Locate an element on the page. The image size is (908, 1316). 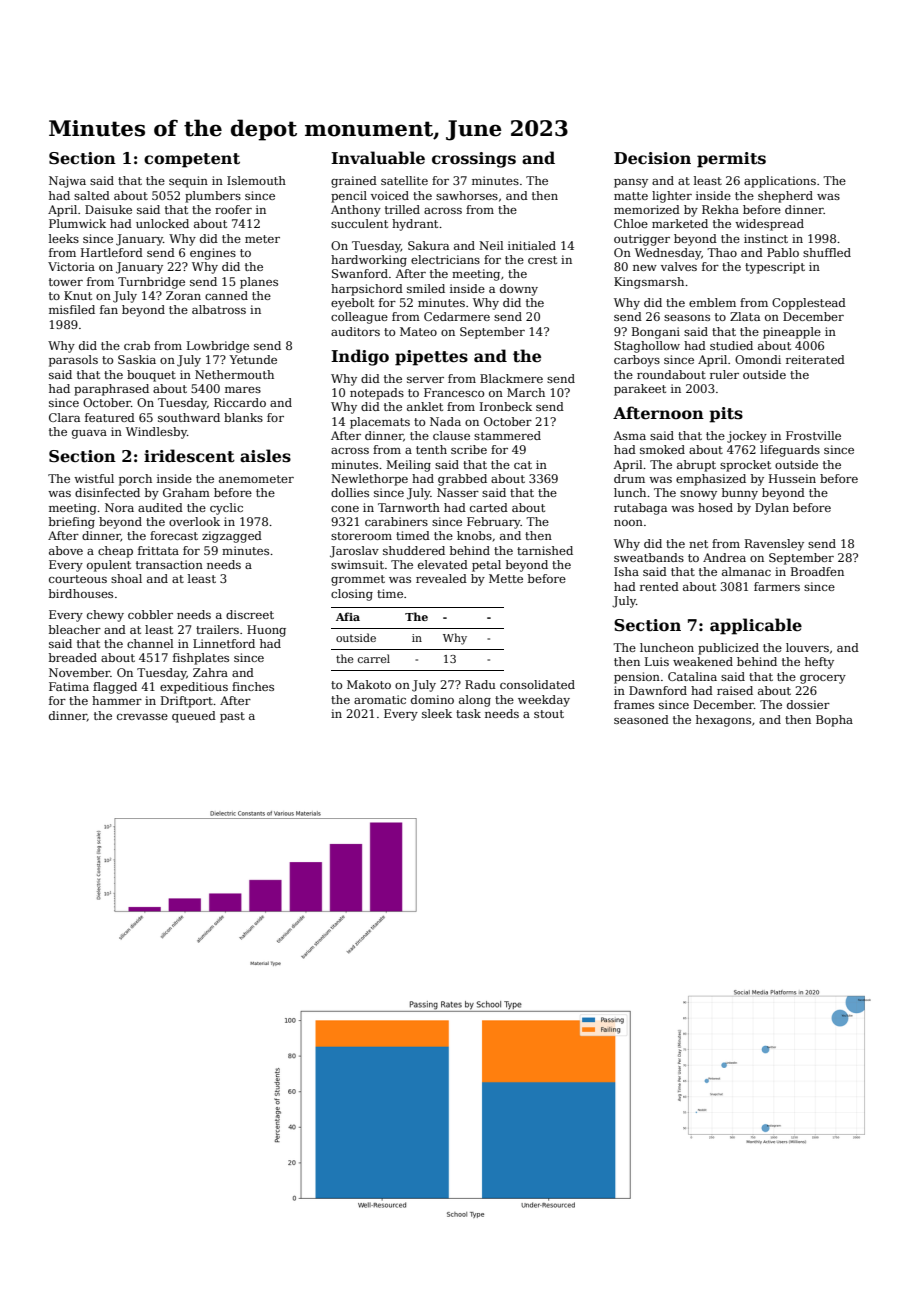
rutabaga is located at coordinates (640, 509).
